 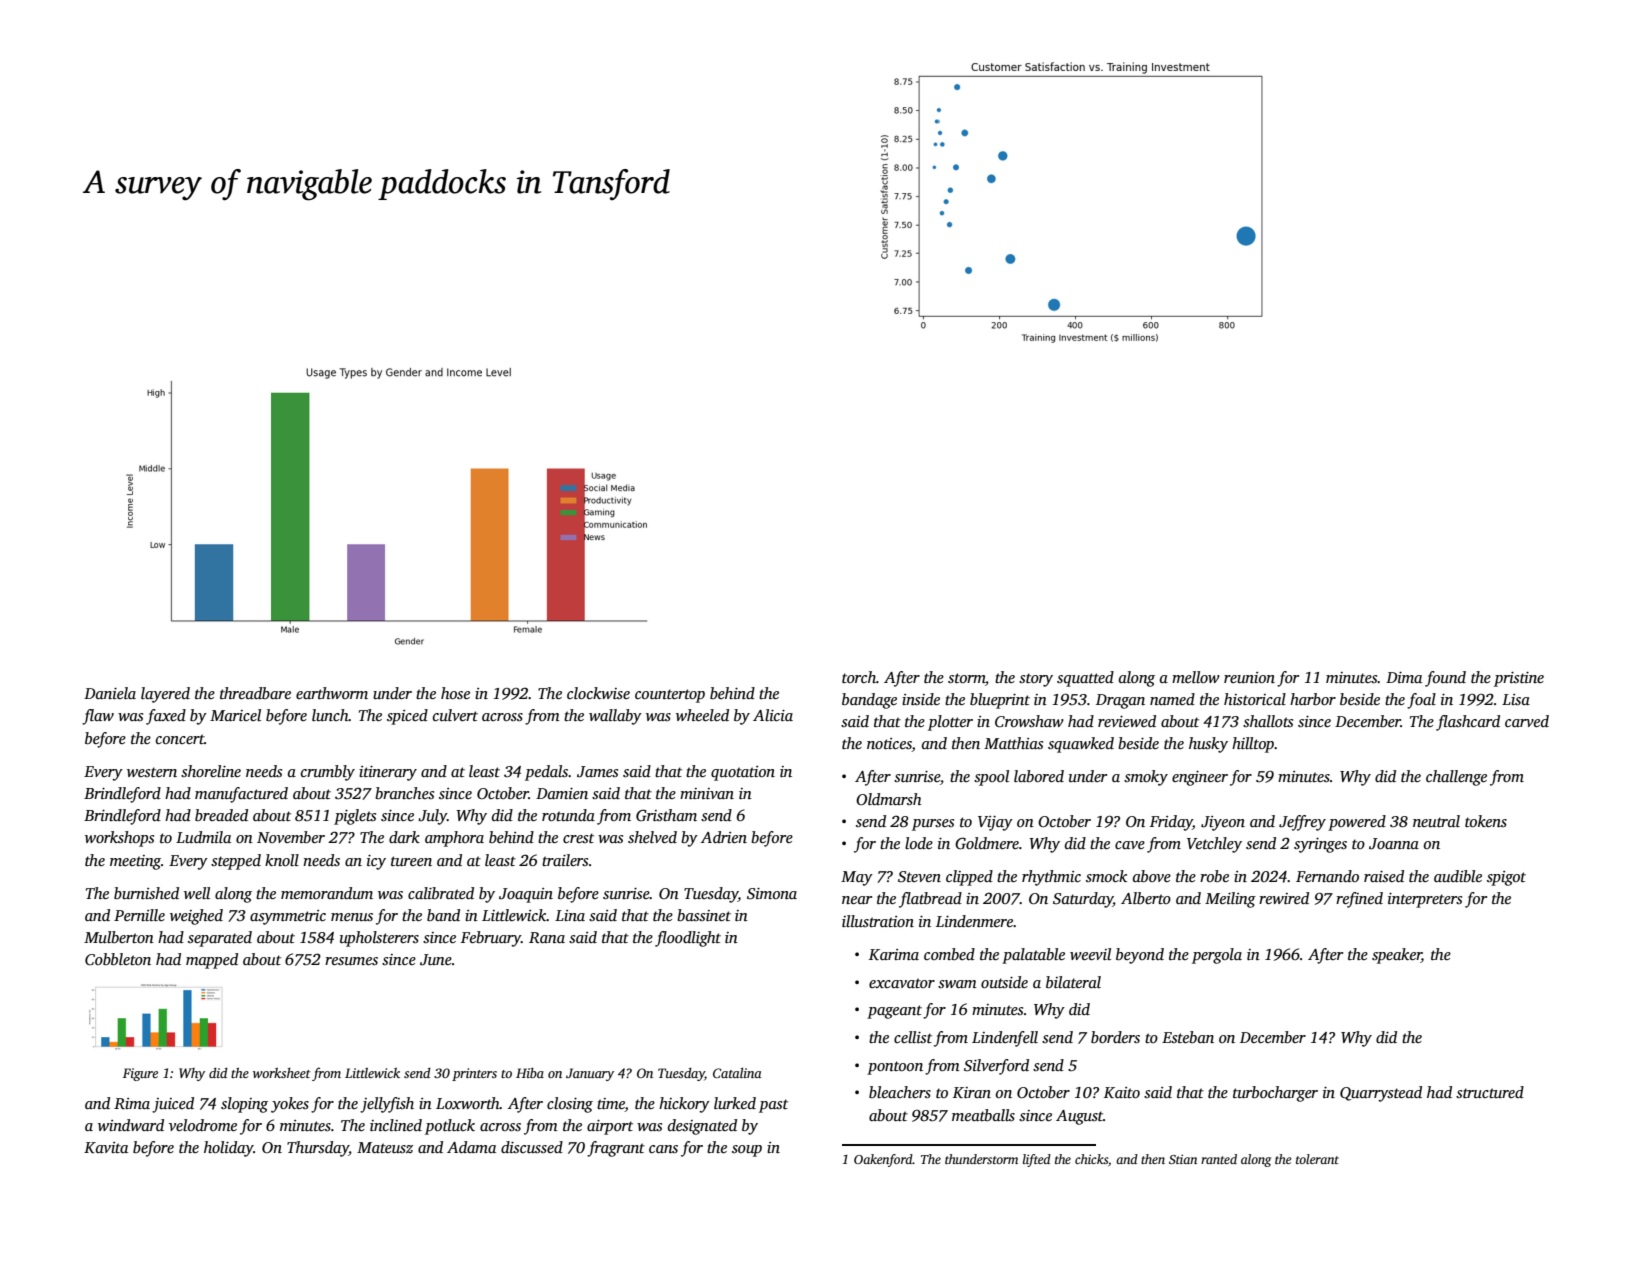 What do you see at coordinates (255, 693) in the page?
I see `threadbare` at bounding box center [255, 693].
